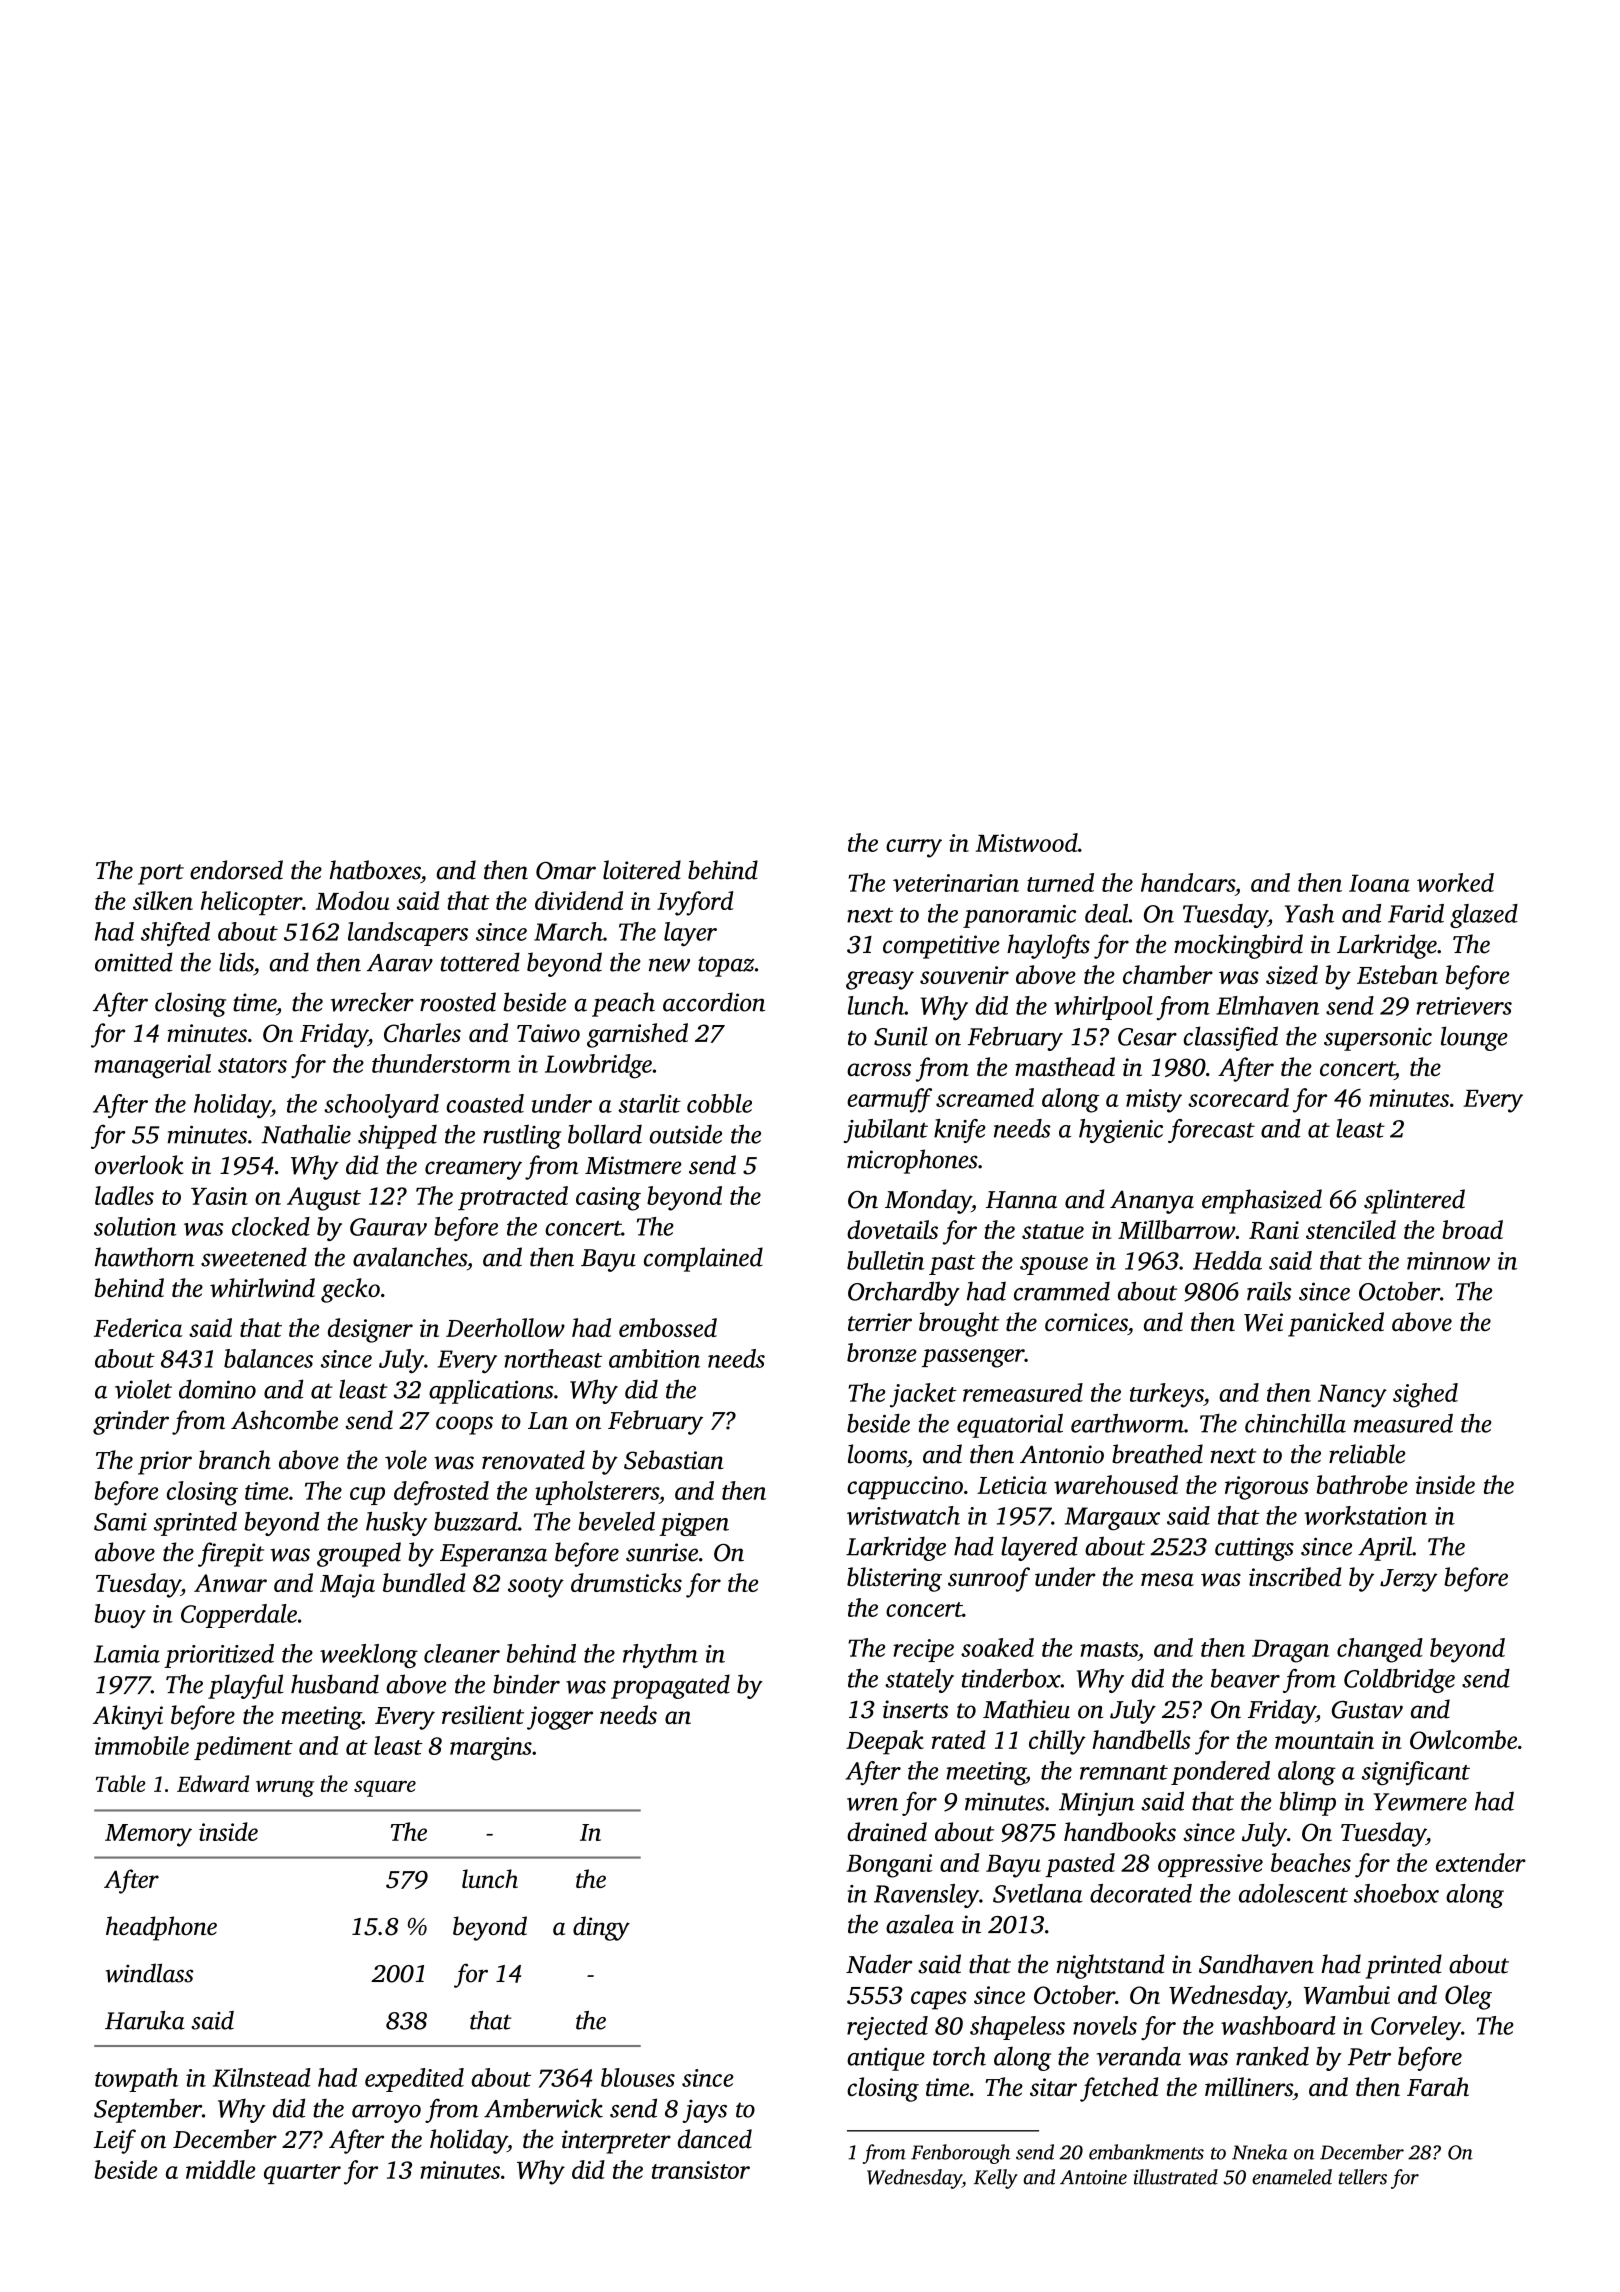 The height and width of the screenshot is (2292, 1620). What do you see at coordinates (464, 1425) in the screenshot?
I see `coops` at bounding box center [464, 1425].
